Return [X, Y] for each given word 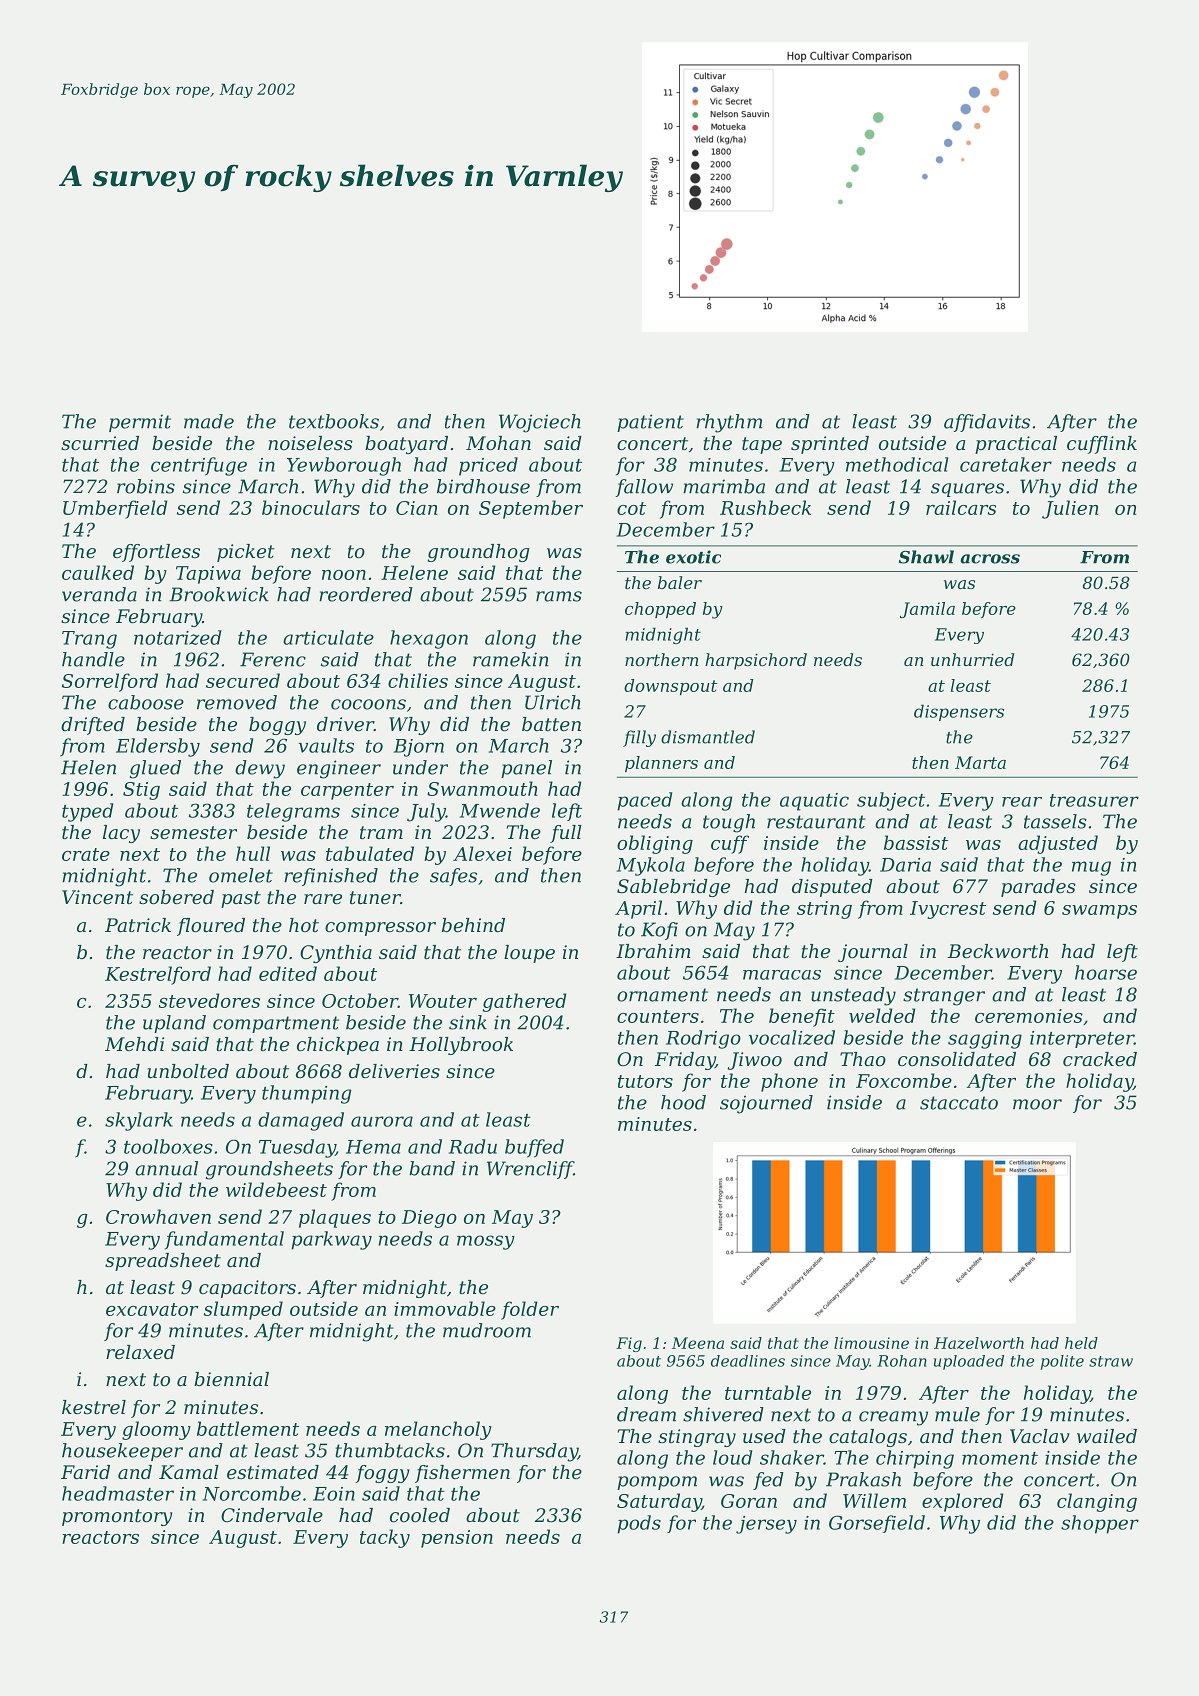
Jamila [927, 610]
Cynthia [336, 954]
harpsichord [756, 661]
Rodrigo [703, 1039]
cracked [1100, 1059]
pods [639, 1524]
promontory [117, 1517]
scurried [100, 443]
